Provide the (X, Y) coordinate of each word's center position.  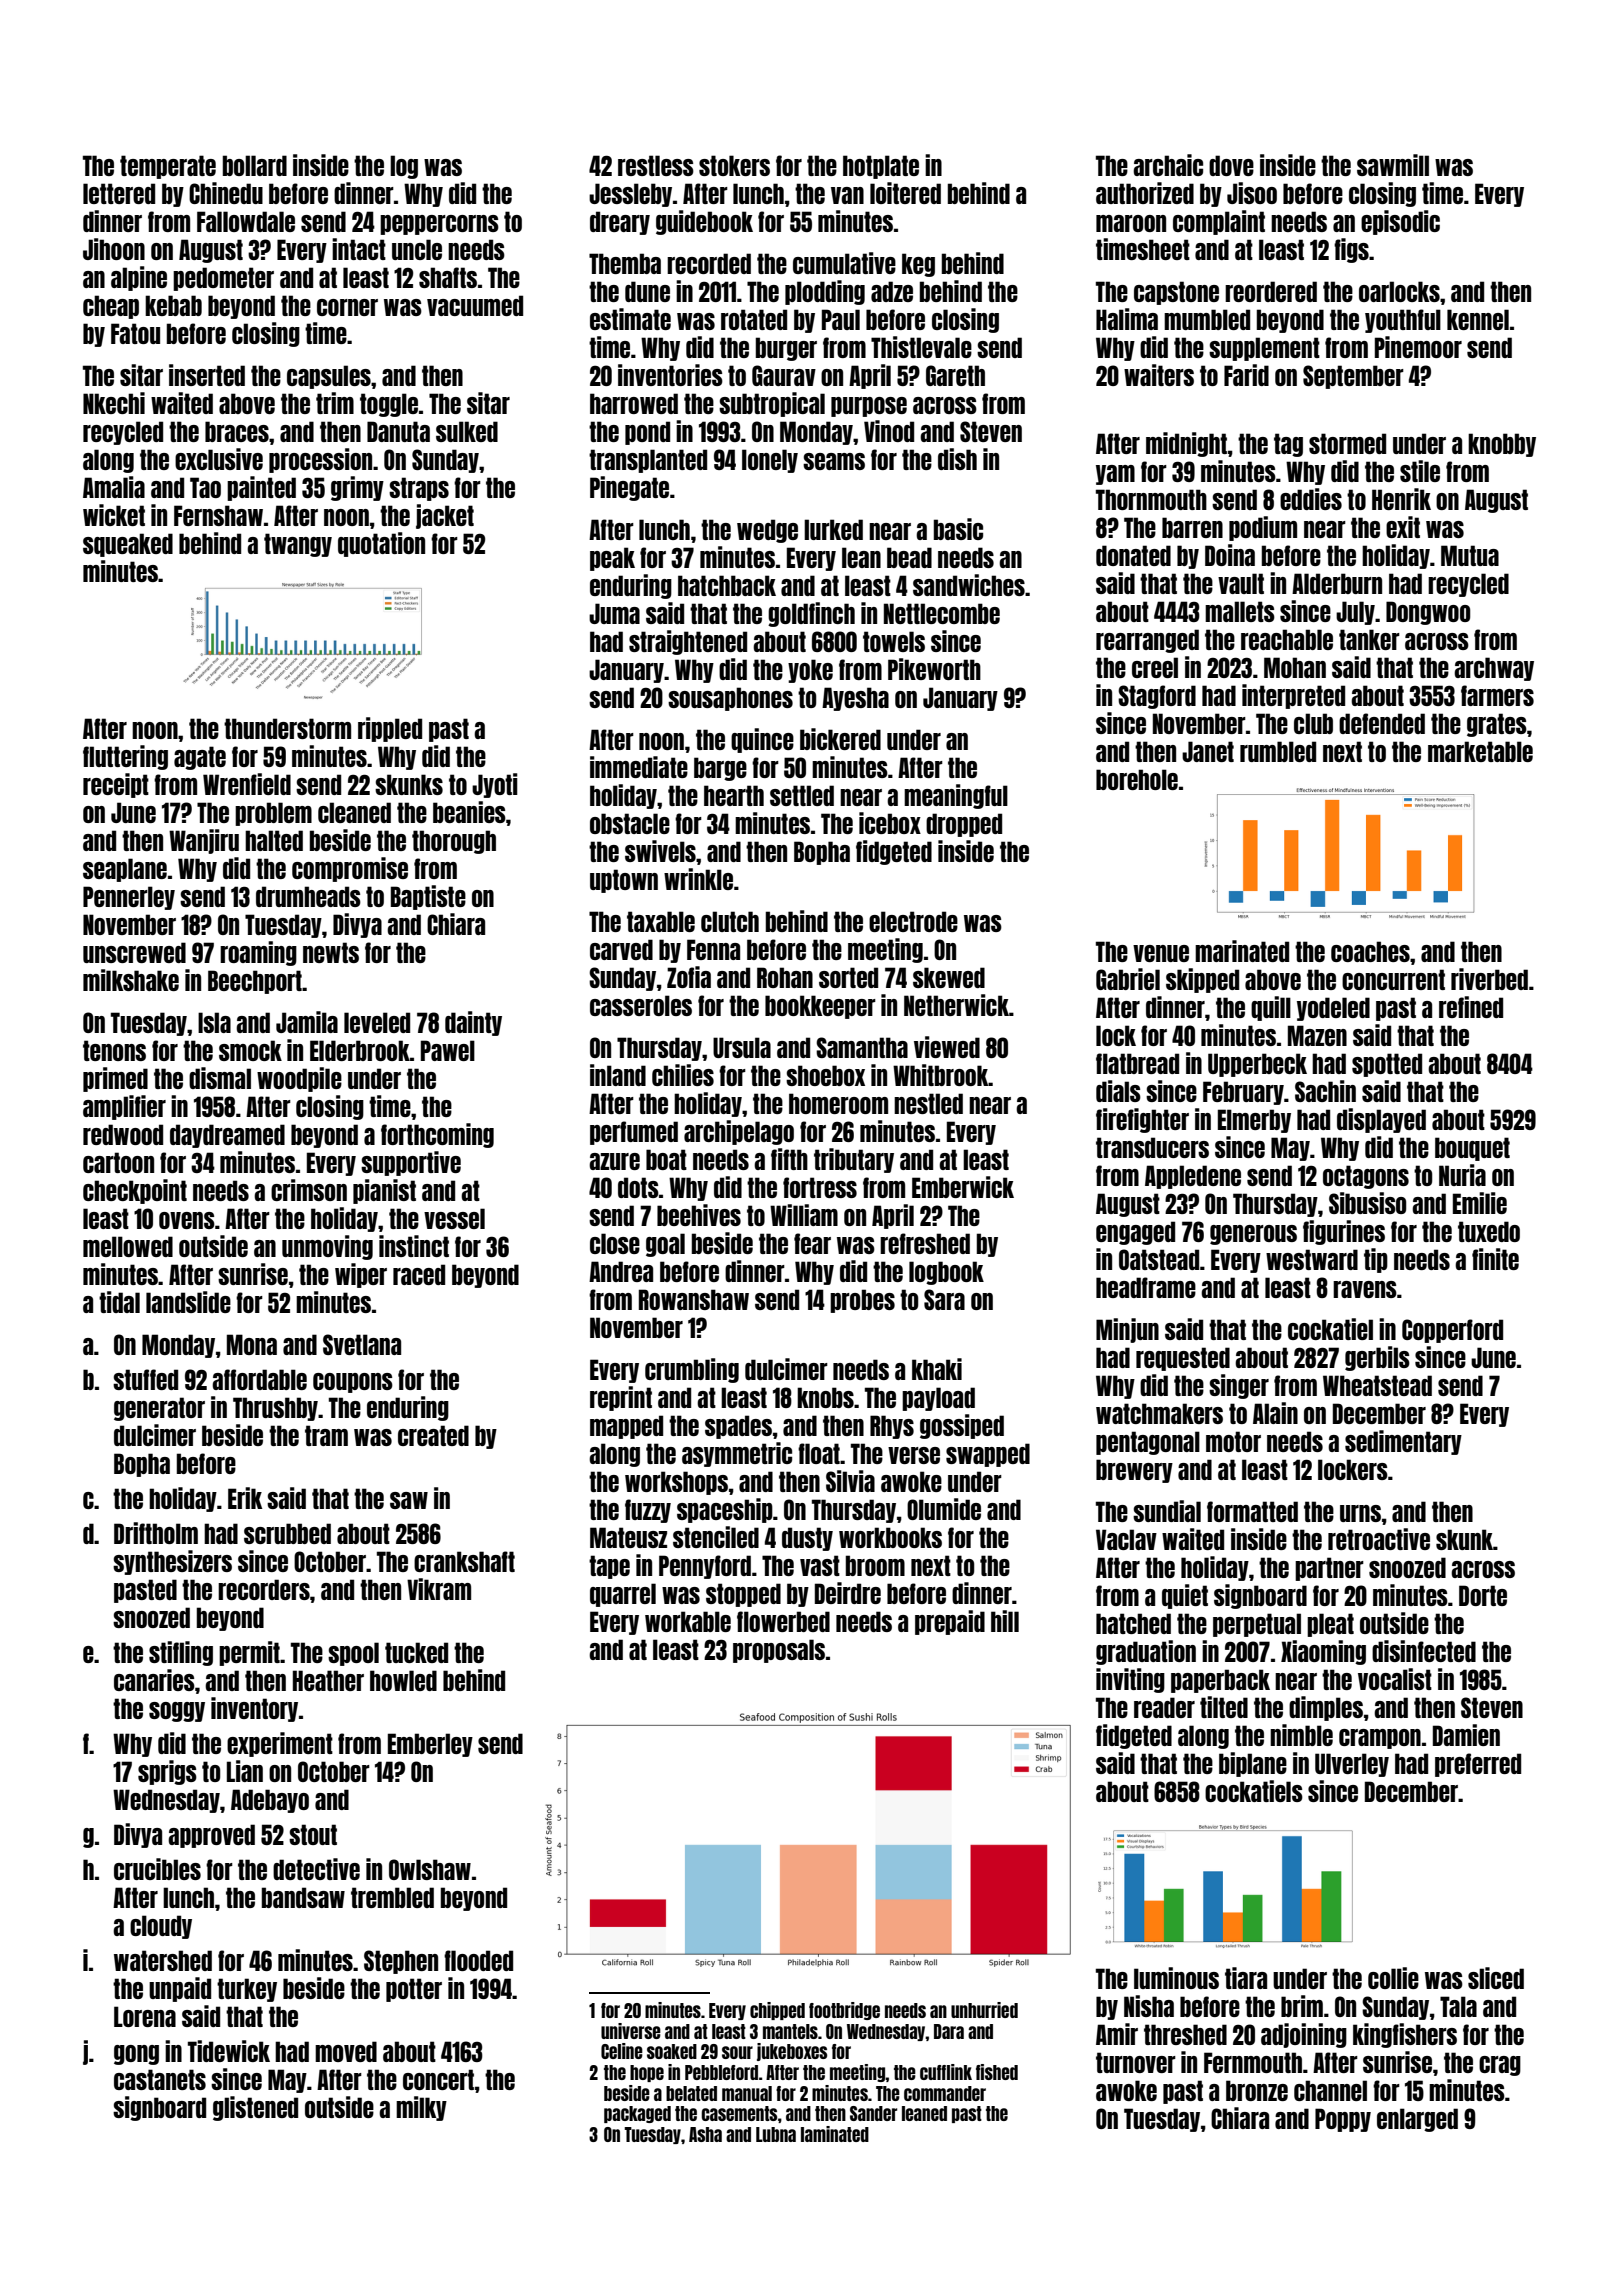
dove (1231, 165)
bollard (255, 165)
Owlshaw (430, 1869)
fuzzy (648, 1511)
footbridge (844, 2011)
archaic (1168, 165)
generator (159, 1409)
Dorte (1483, 1595)
